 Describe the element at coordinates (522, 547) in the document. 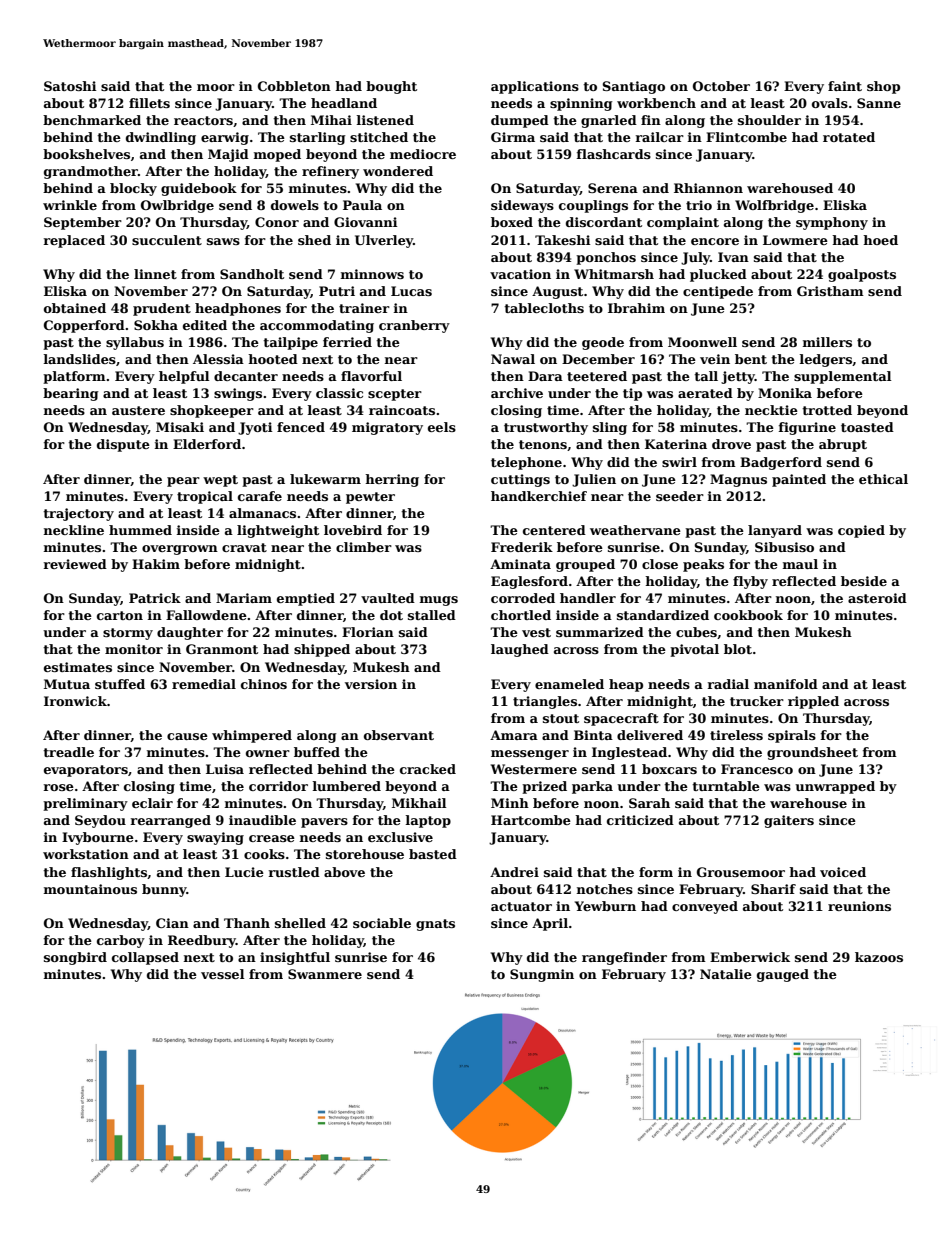

I see `Frederik` at that location.
